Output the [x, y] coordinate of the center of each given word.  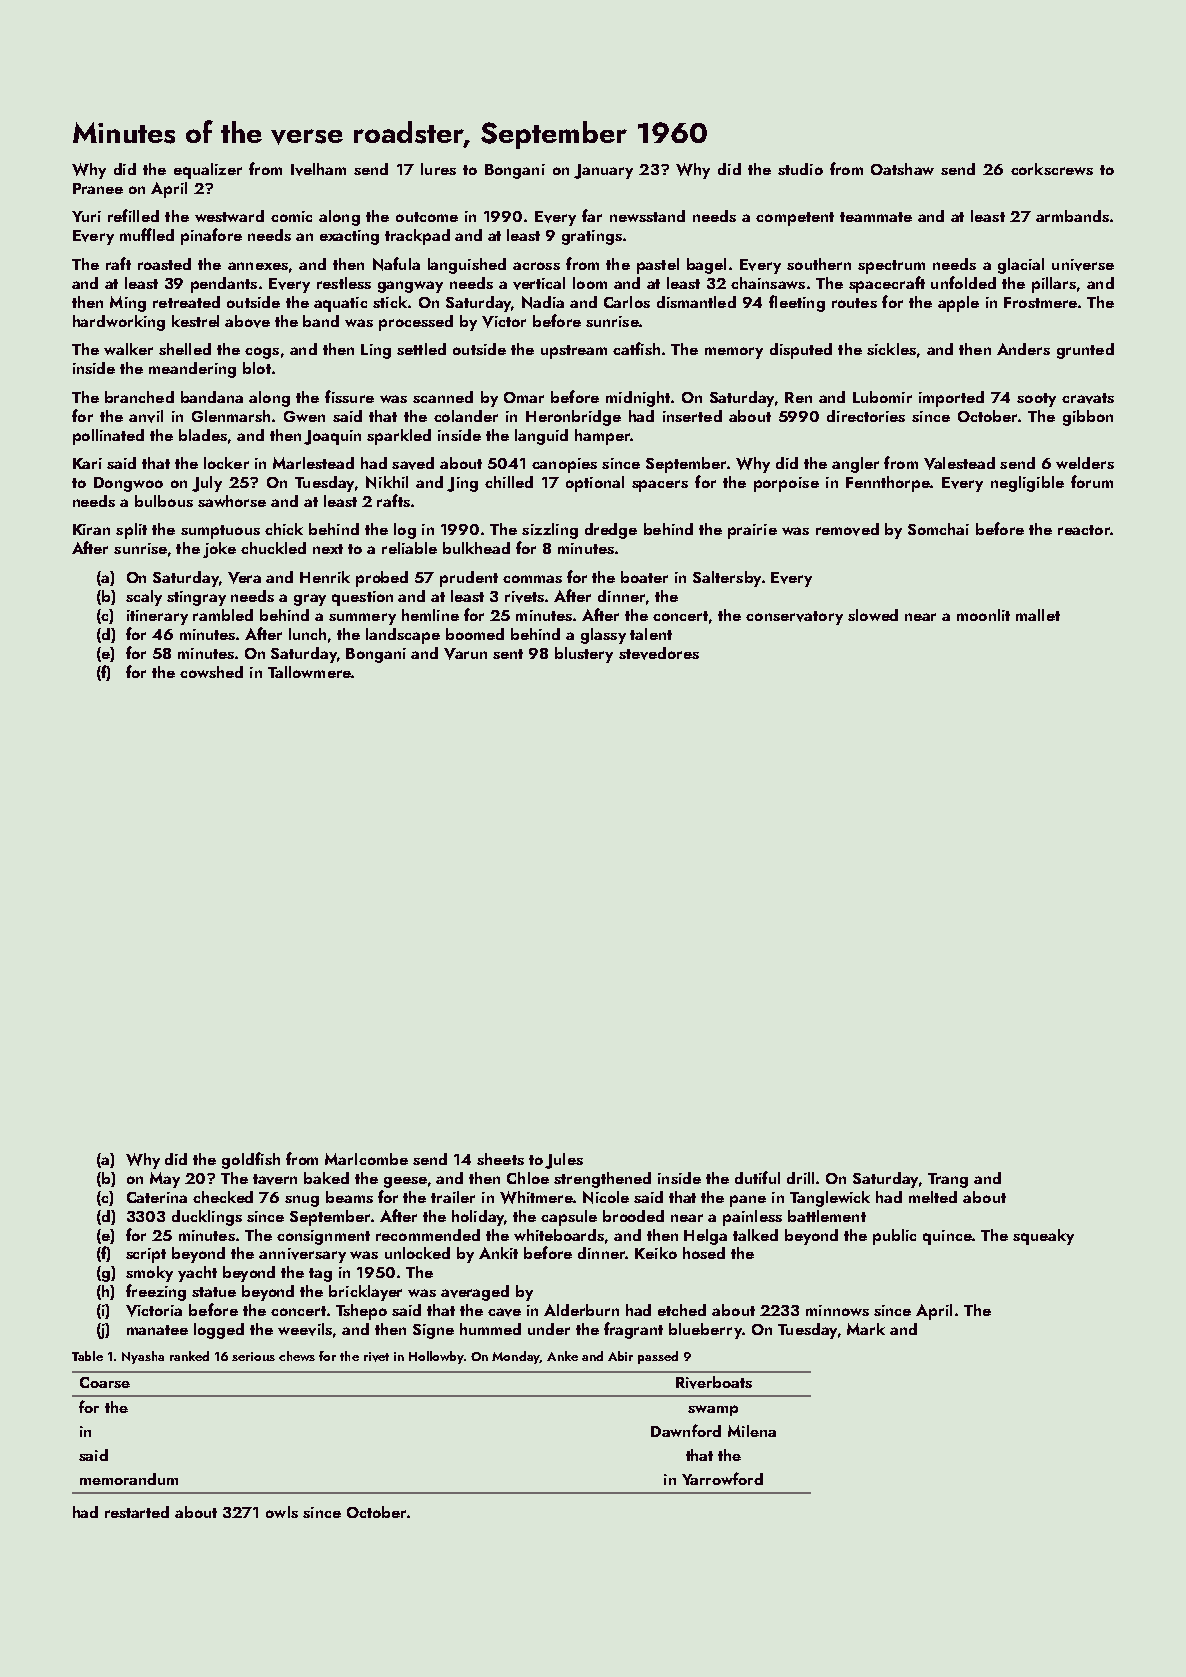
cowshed [211, 672]
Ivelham [318, 169]
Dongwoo [128, 484]
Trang [948, 1180]
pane [748, 1201]
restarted [137, 1512]
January [603, 171]
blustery [584, 655]
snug [302, 1201]
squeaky [1043, 1237]
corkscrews [1052, 169]
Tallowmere [309, 672]
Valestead [959, 463]
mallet [1038, 615]
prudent [469, 579]
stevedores [659, 653]
